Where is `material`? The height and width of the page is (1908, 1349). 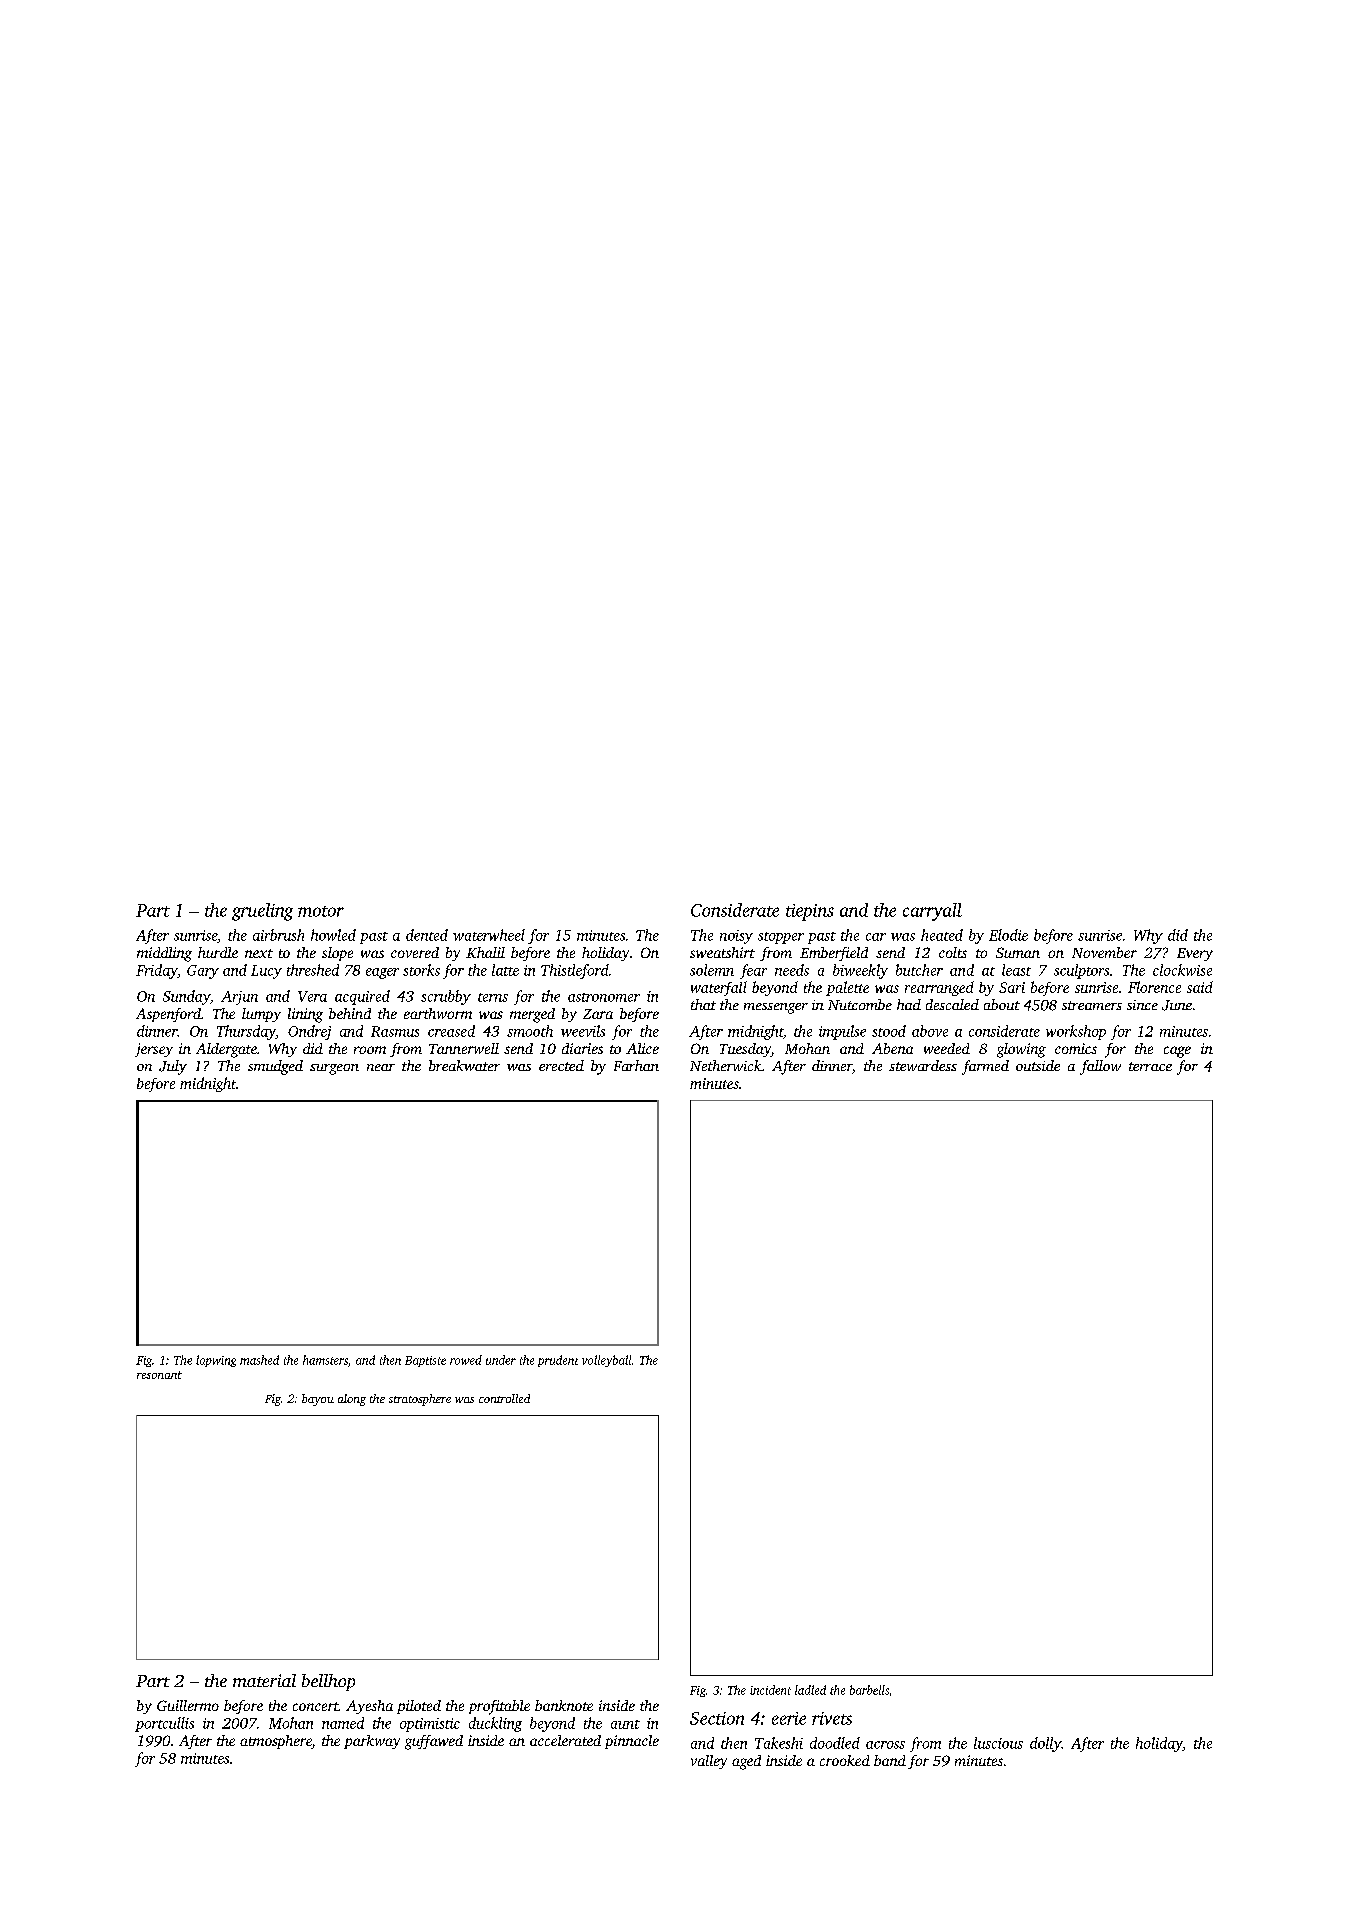
material is located at coordinates (264, 1680).
